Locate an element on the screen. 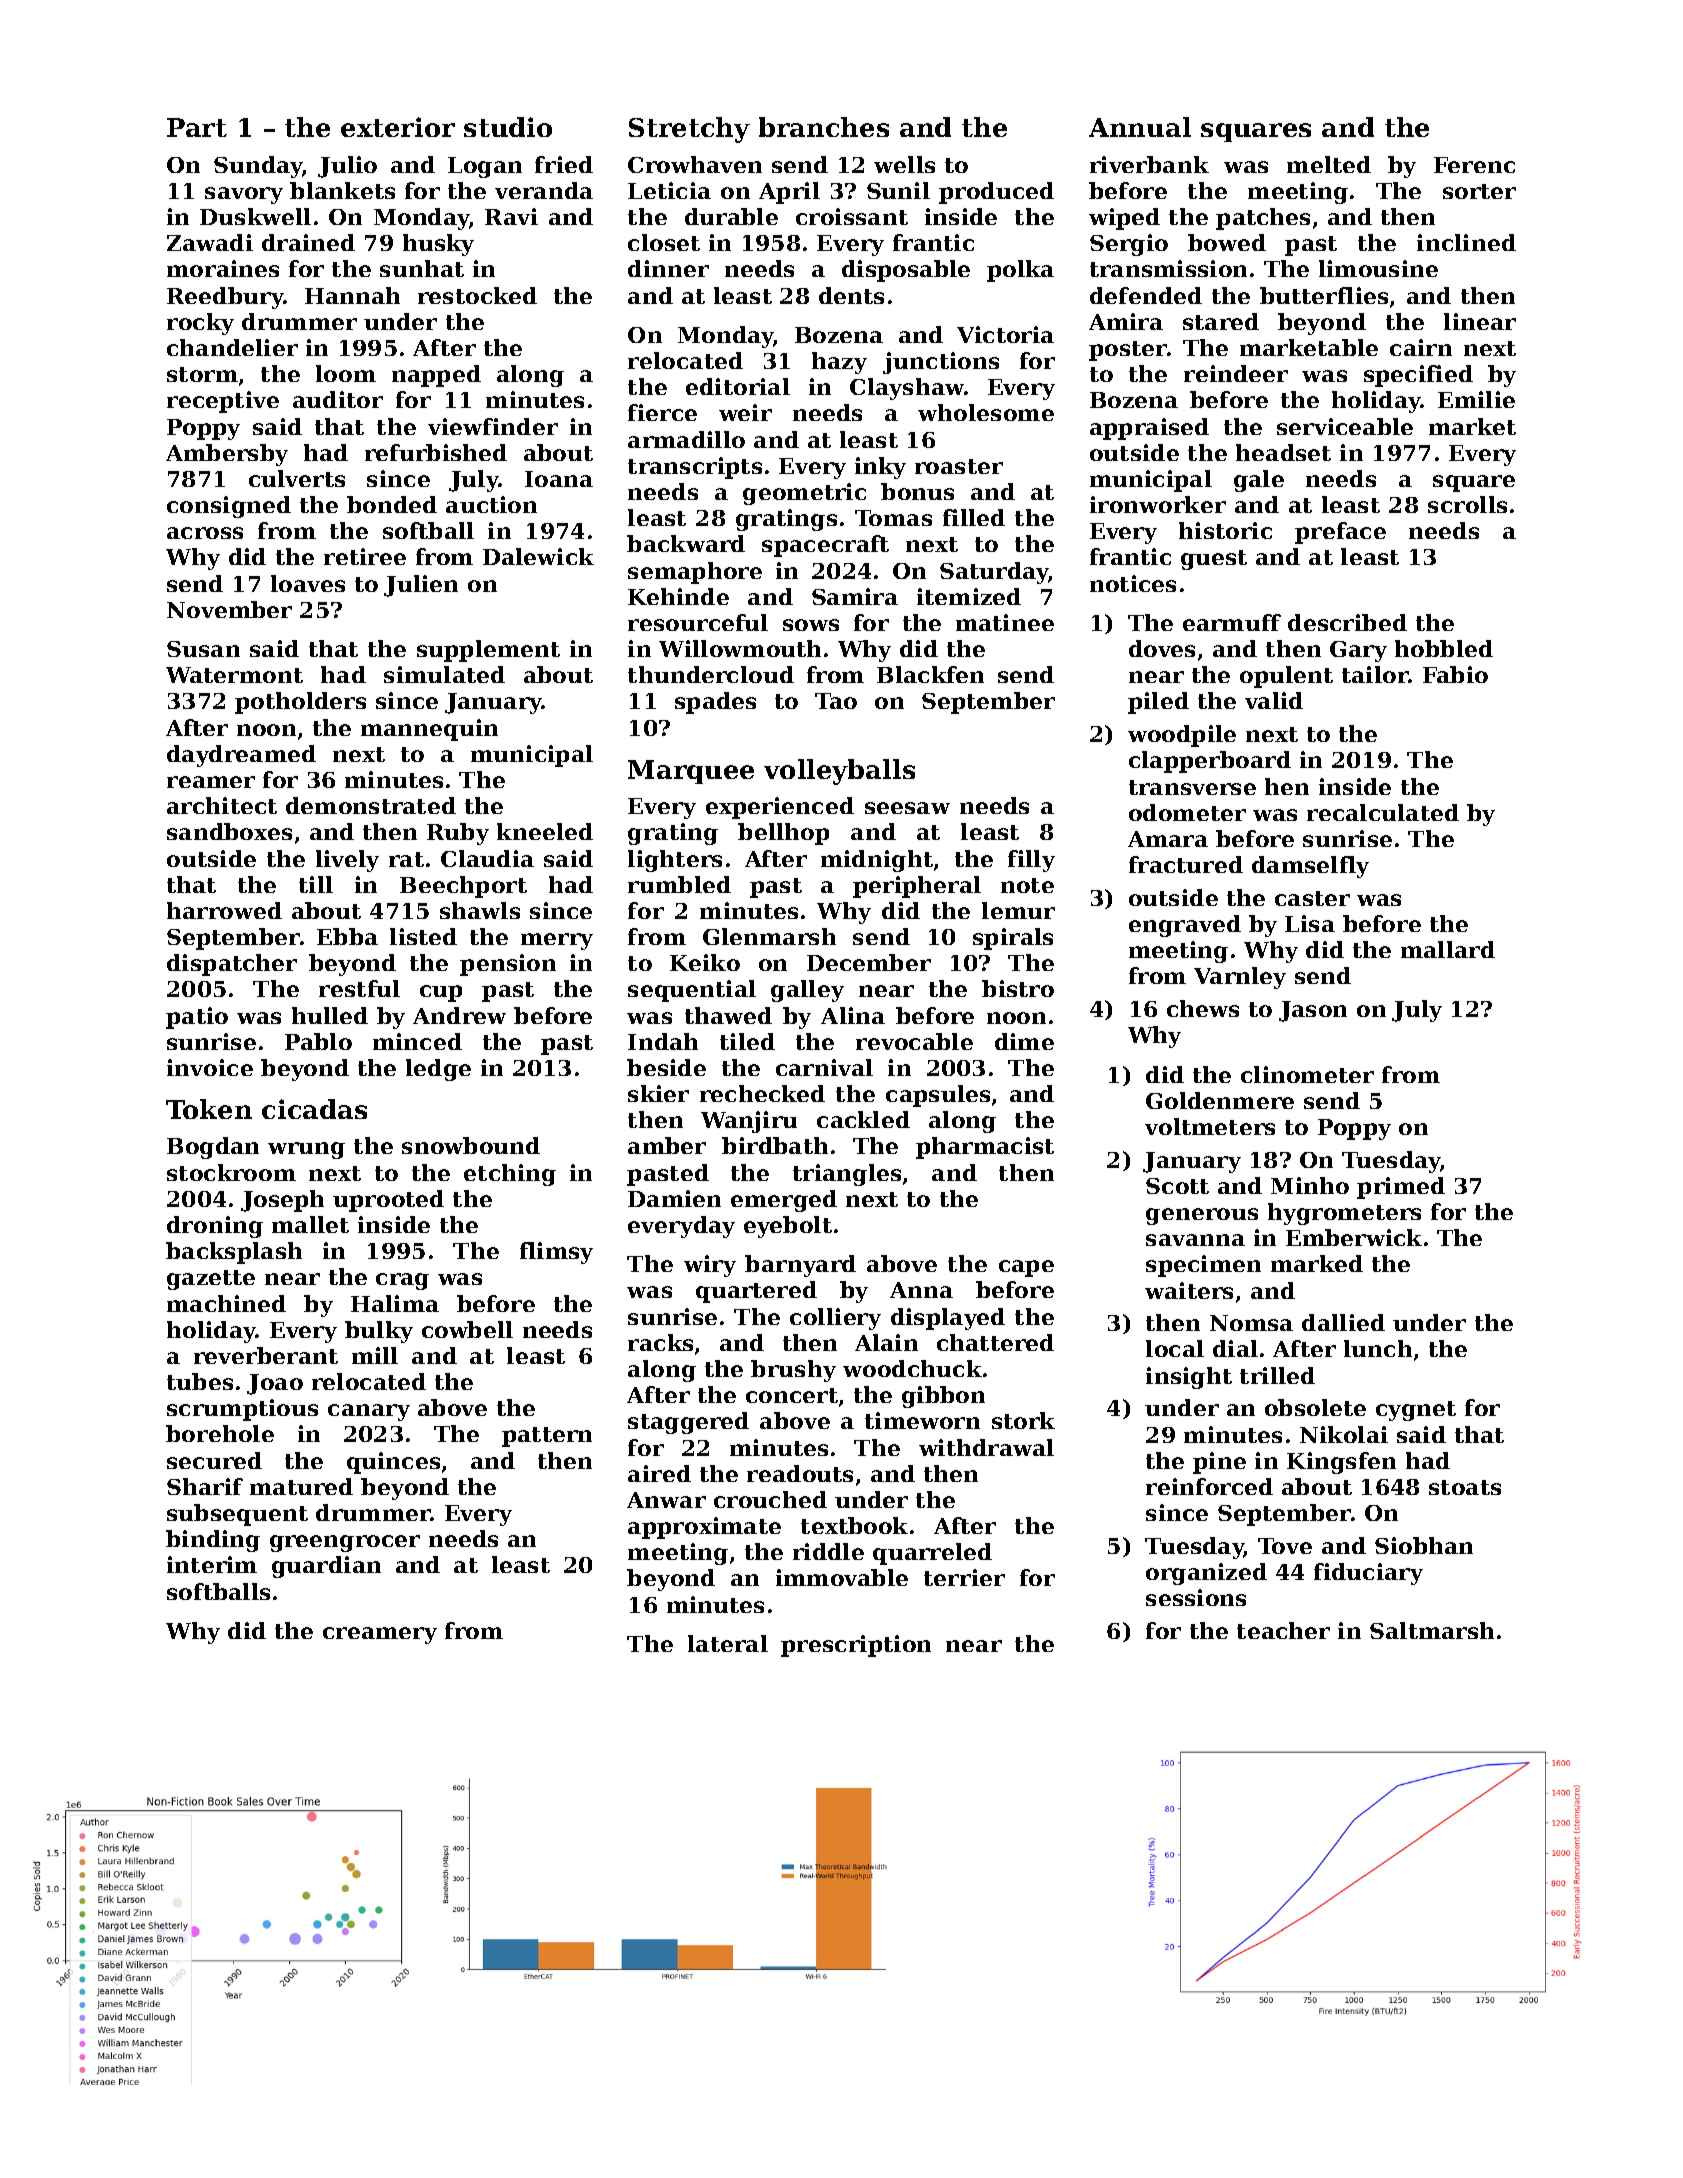 Image resolution: width=1683 pixels, height=2178 pixels. supplement is located at coordinates (488, 651).
